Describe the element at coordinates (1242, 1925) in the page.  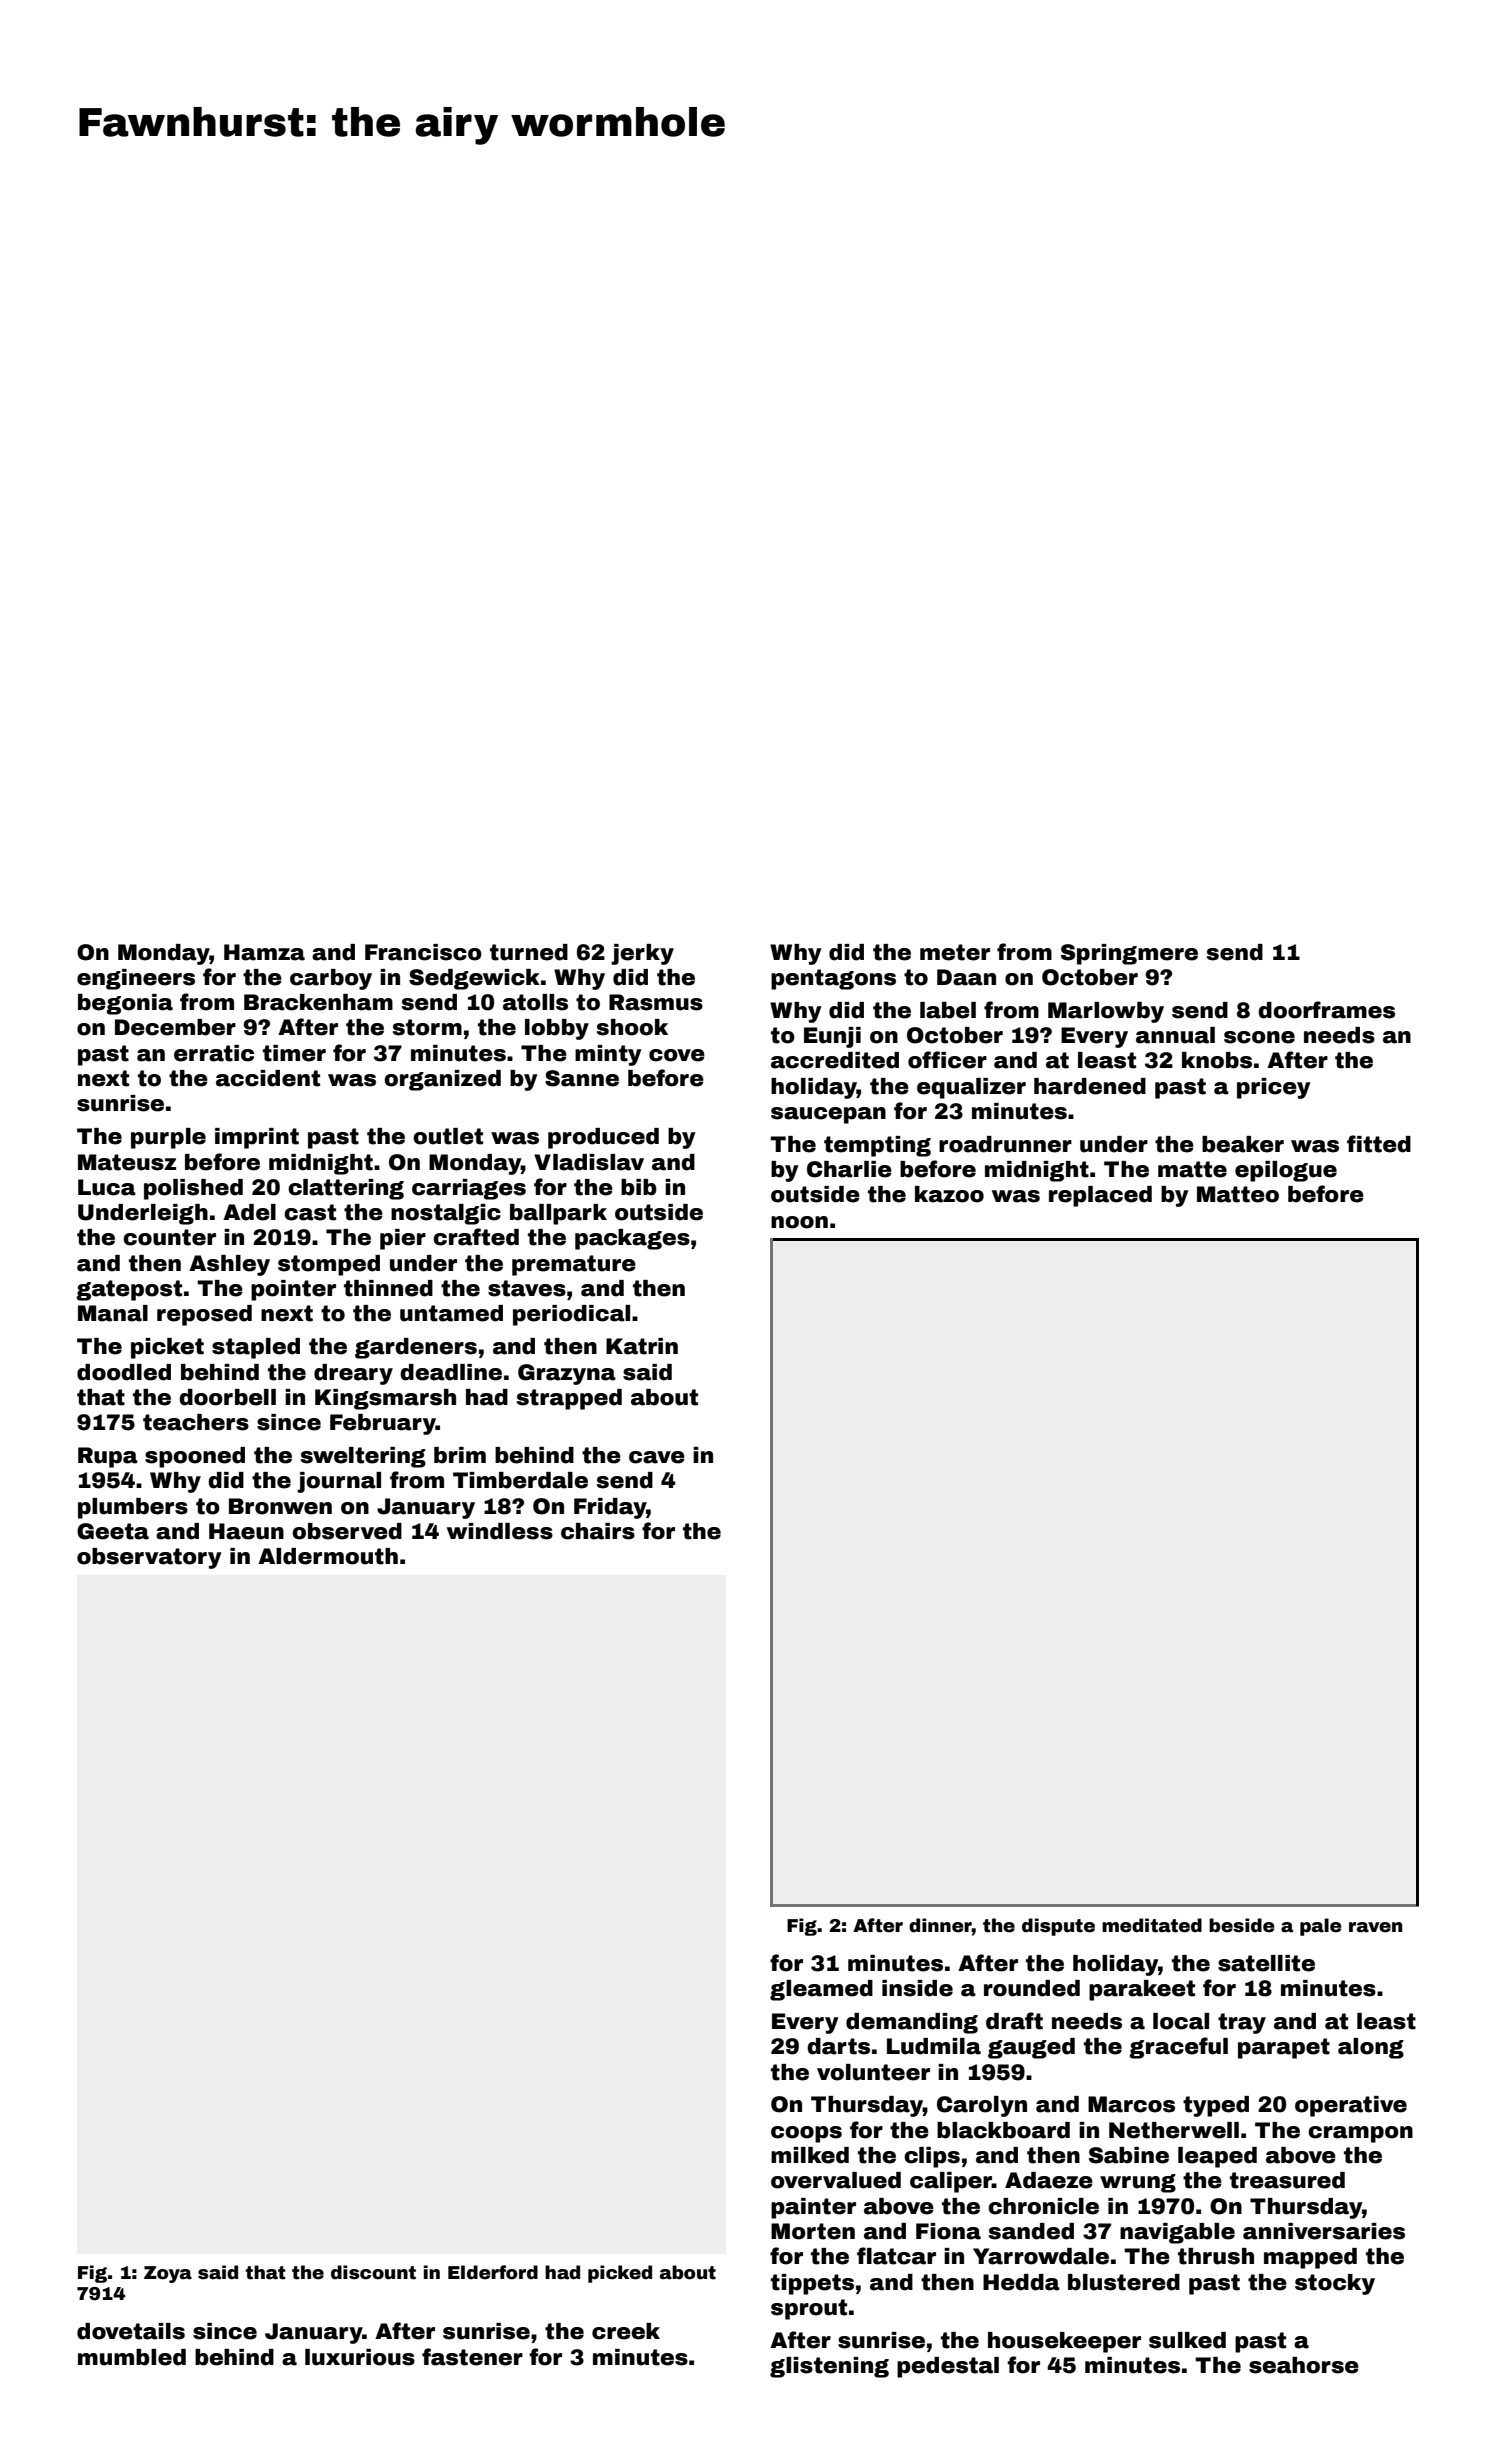
I see `beside` at that location.
